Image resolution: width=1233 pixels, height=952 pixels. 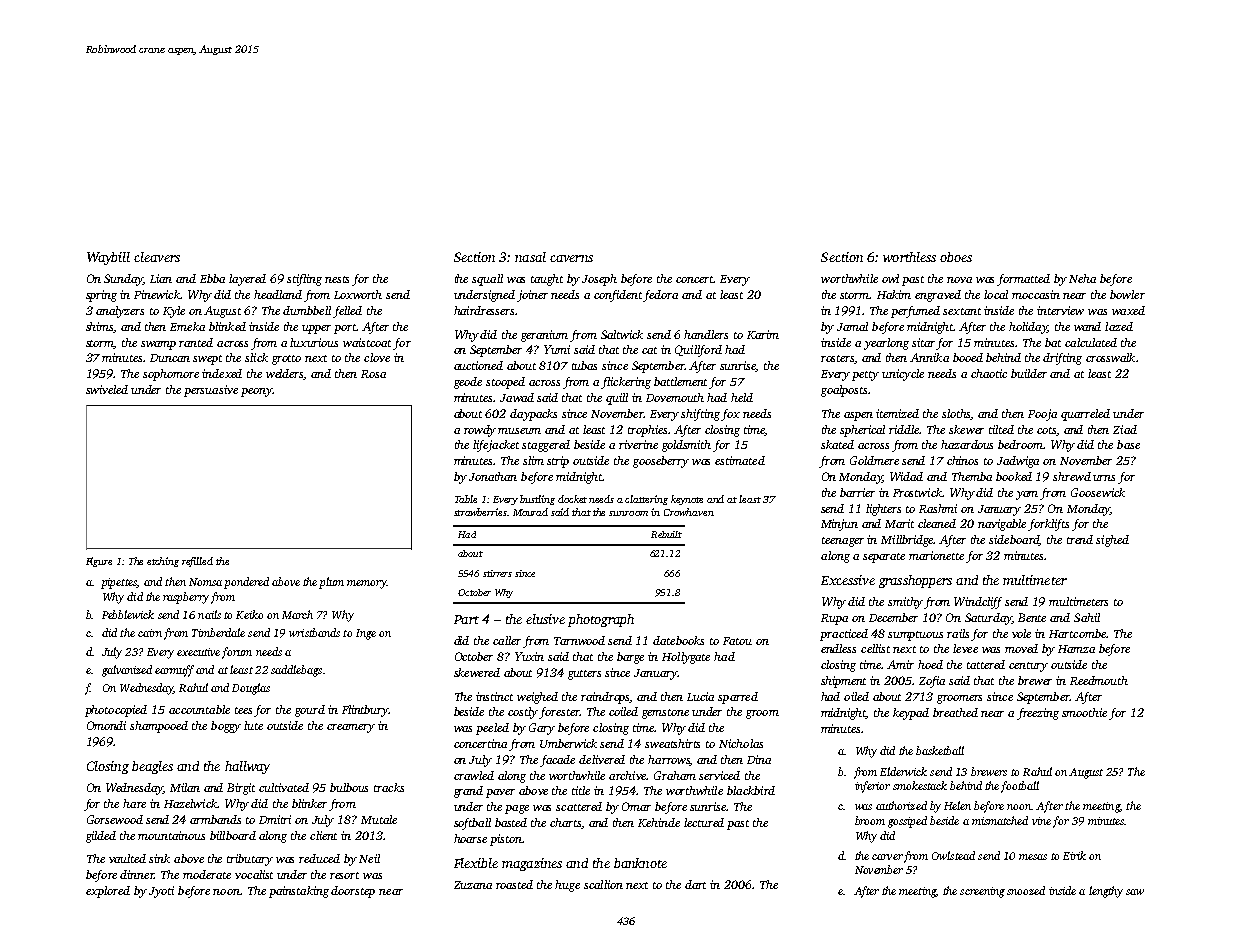 What do you see at coordinates (275, 819) in the screenshot?
I see `Dmitri` at bounding box center [275, 819].
